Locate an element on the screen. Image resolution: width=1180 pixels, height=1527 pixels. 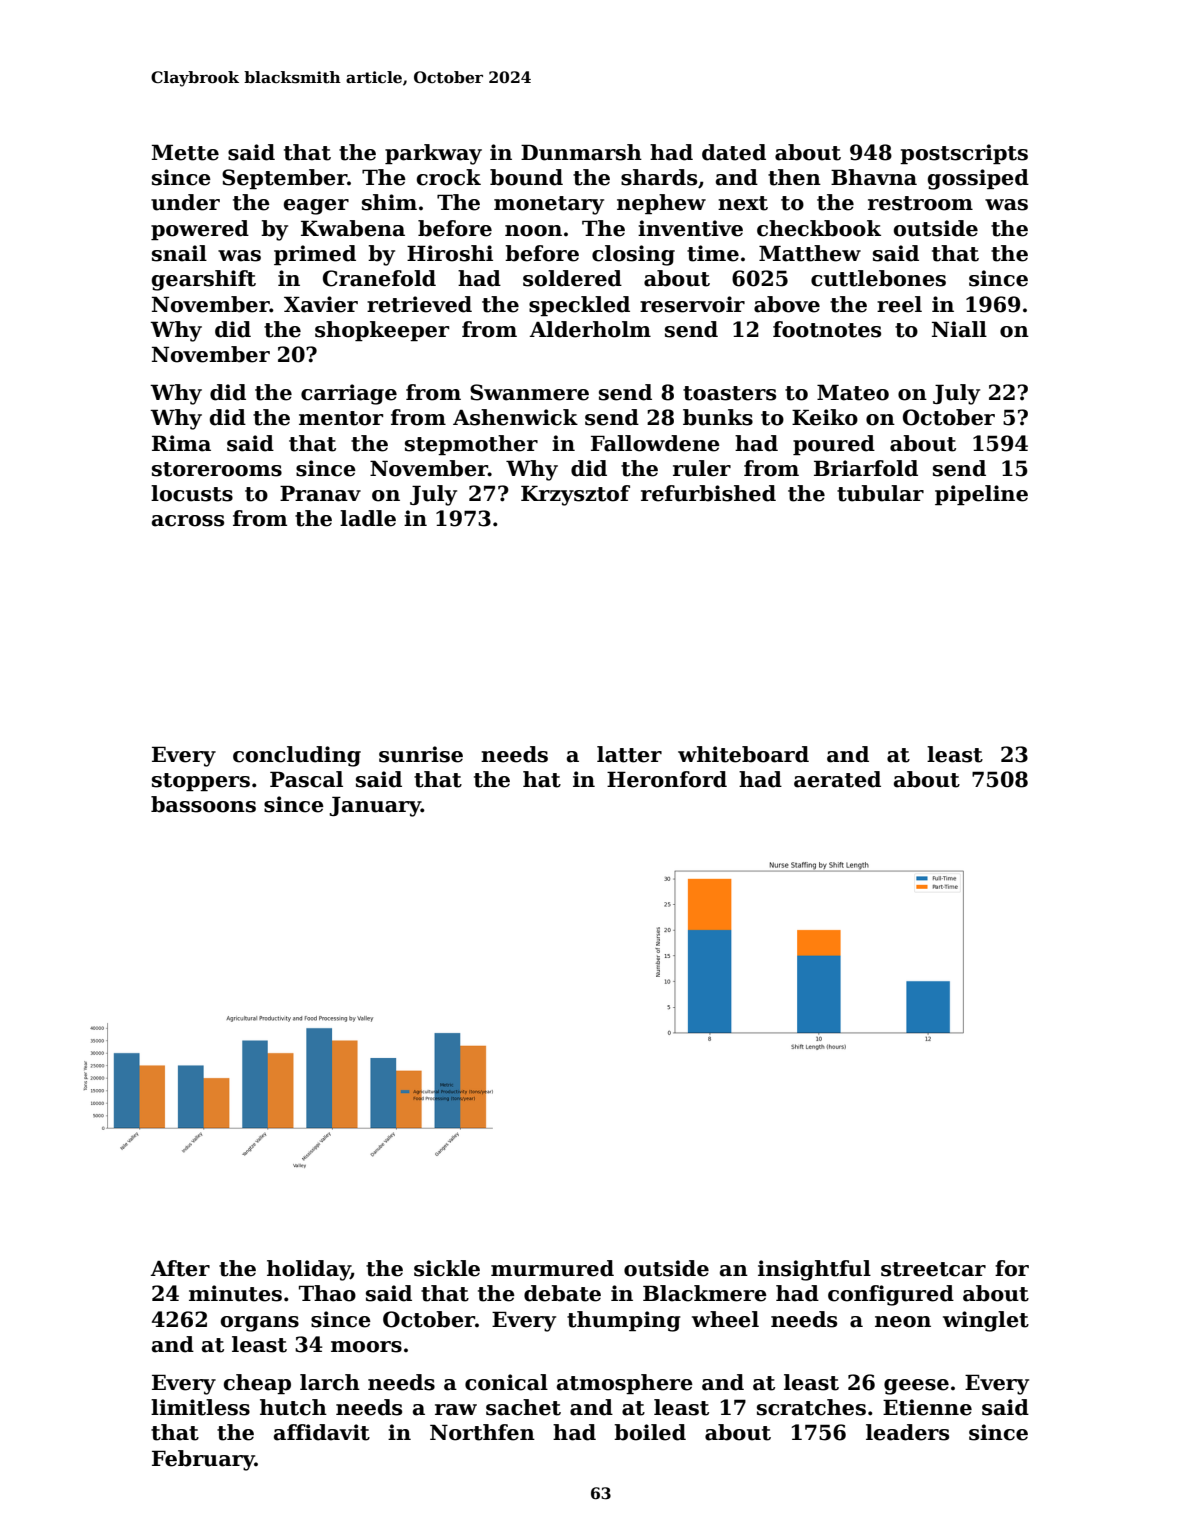
footnotes is located at coordinates (827, 329).
